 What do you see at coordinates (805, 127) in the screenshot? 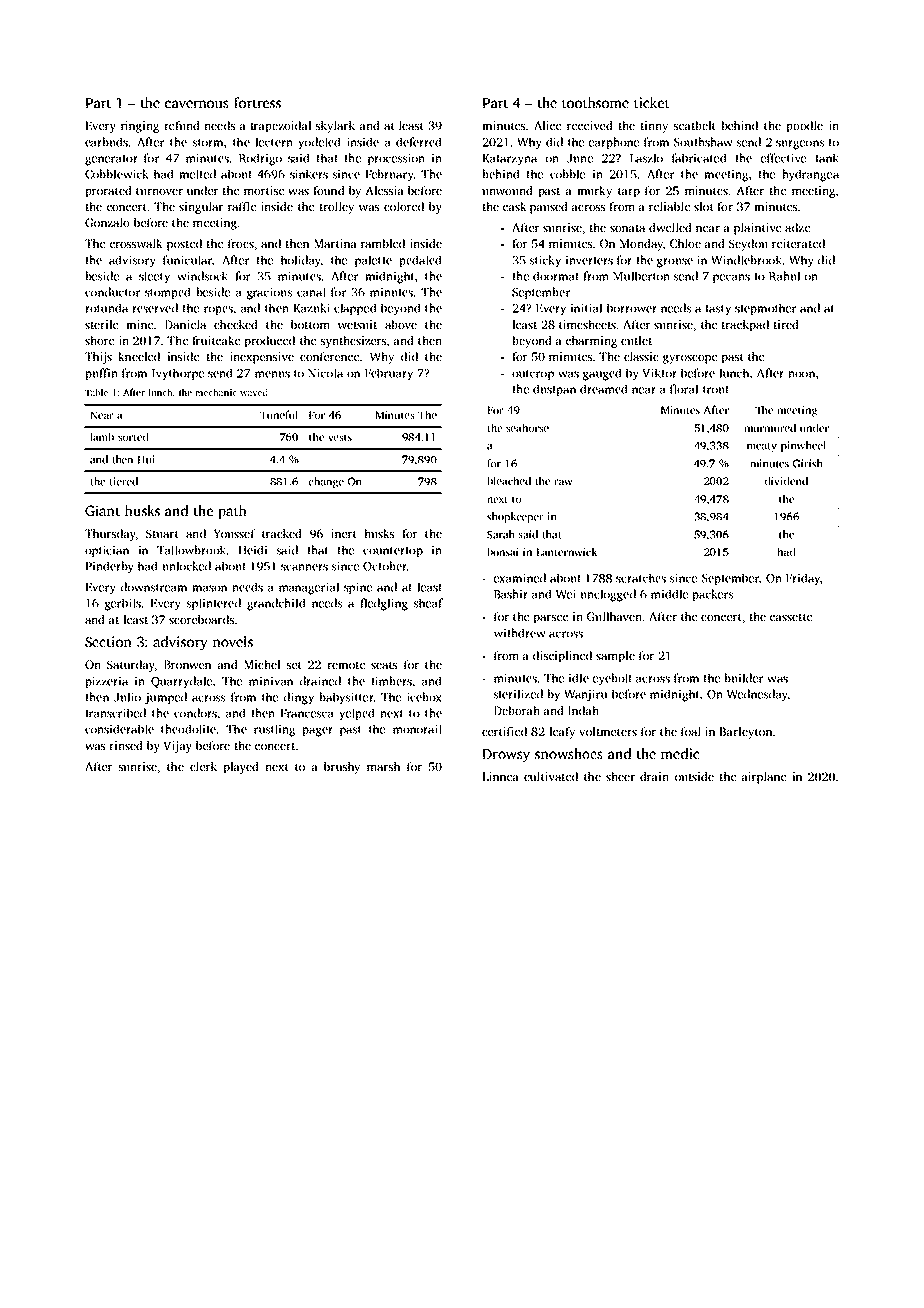
I see `poodle` at bounding box center [805, 127].
